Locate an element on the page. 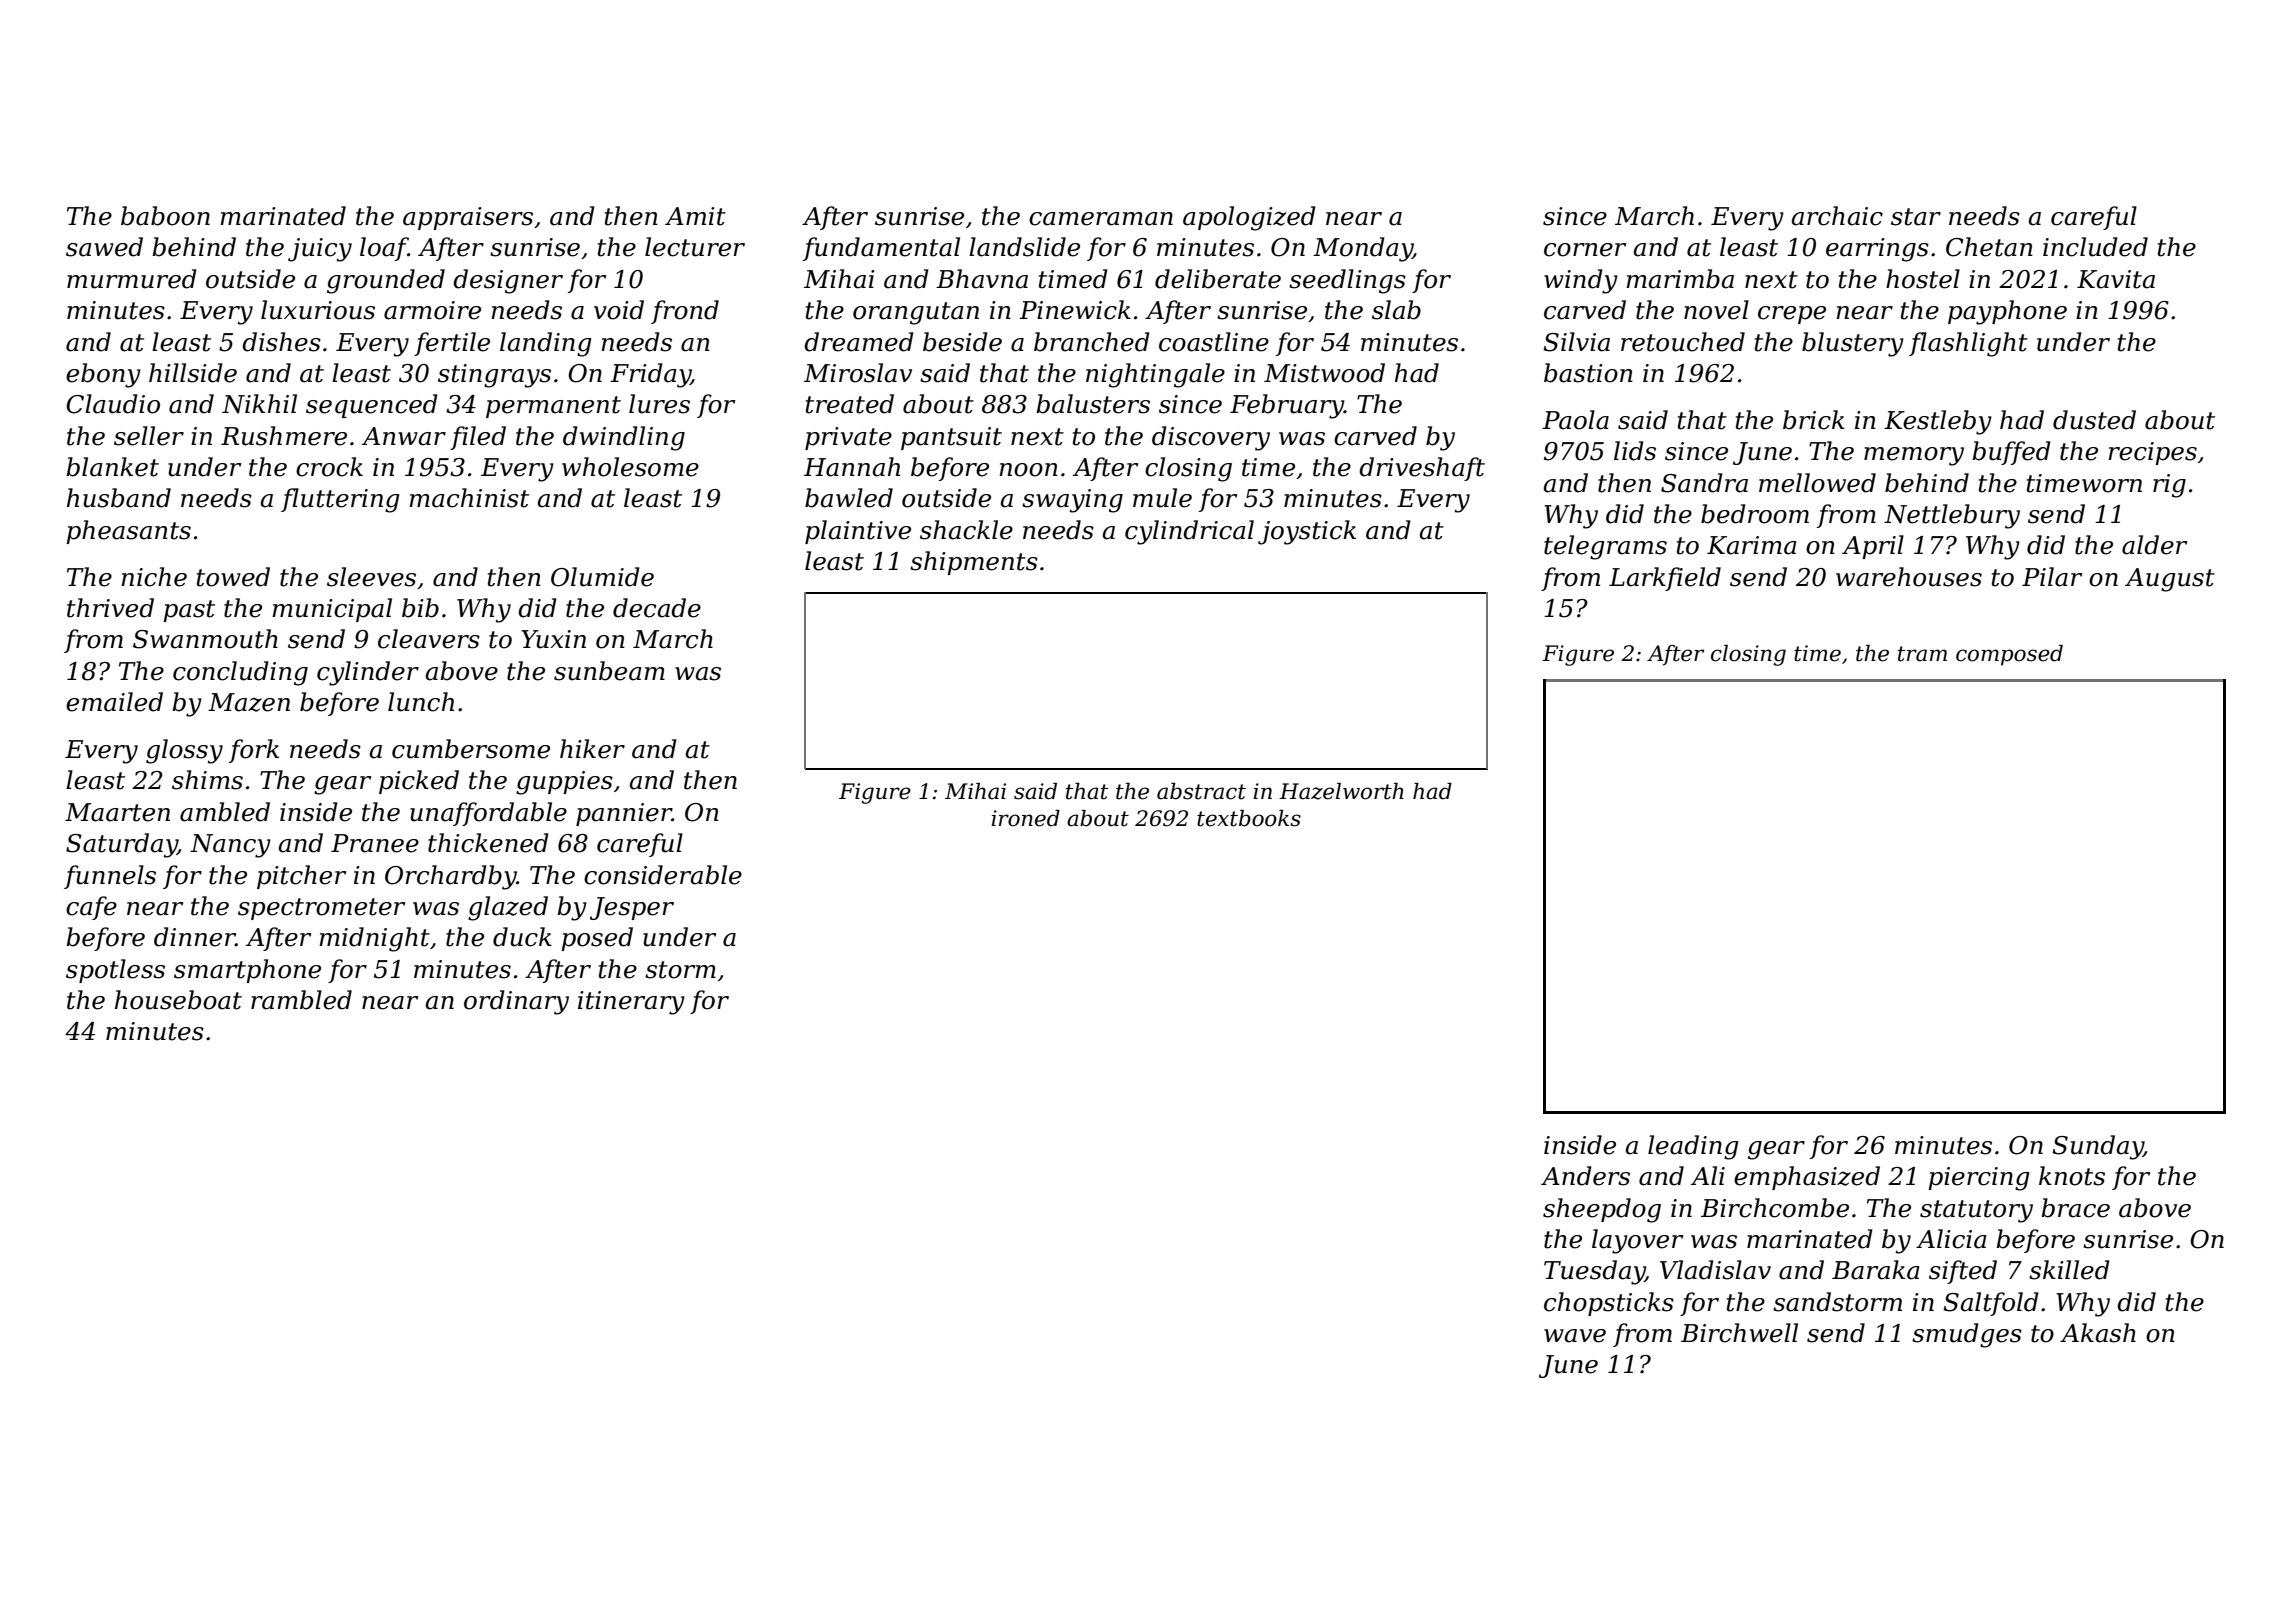 This page has width=2292, height=1620. wave is located at coordinates (1575, 1336).
